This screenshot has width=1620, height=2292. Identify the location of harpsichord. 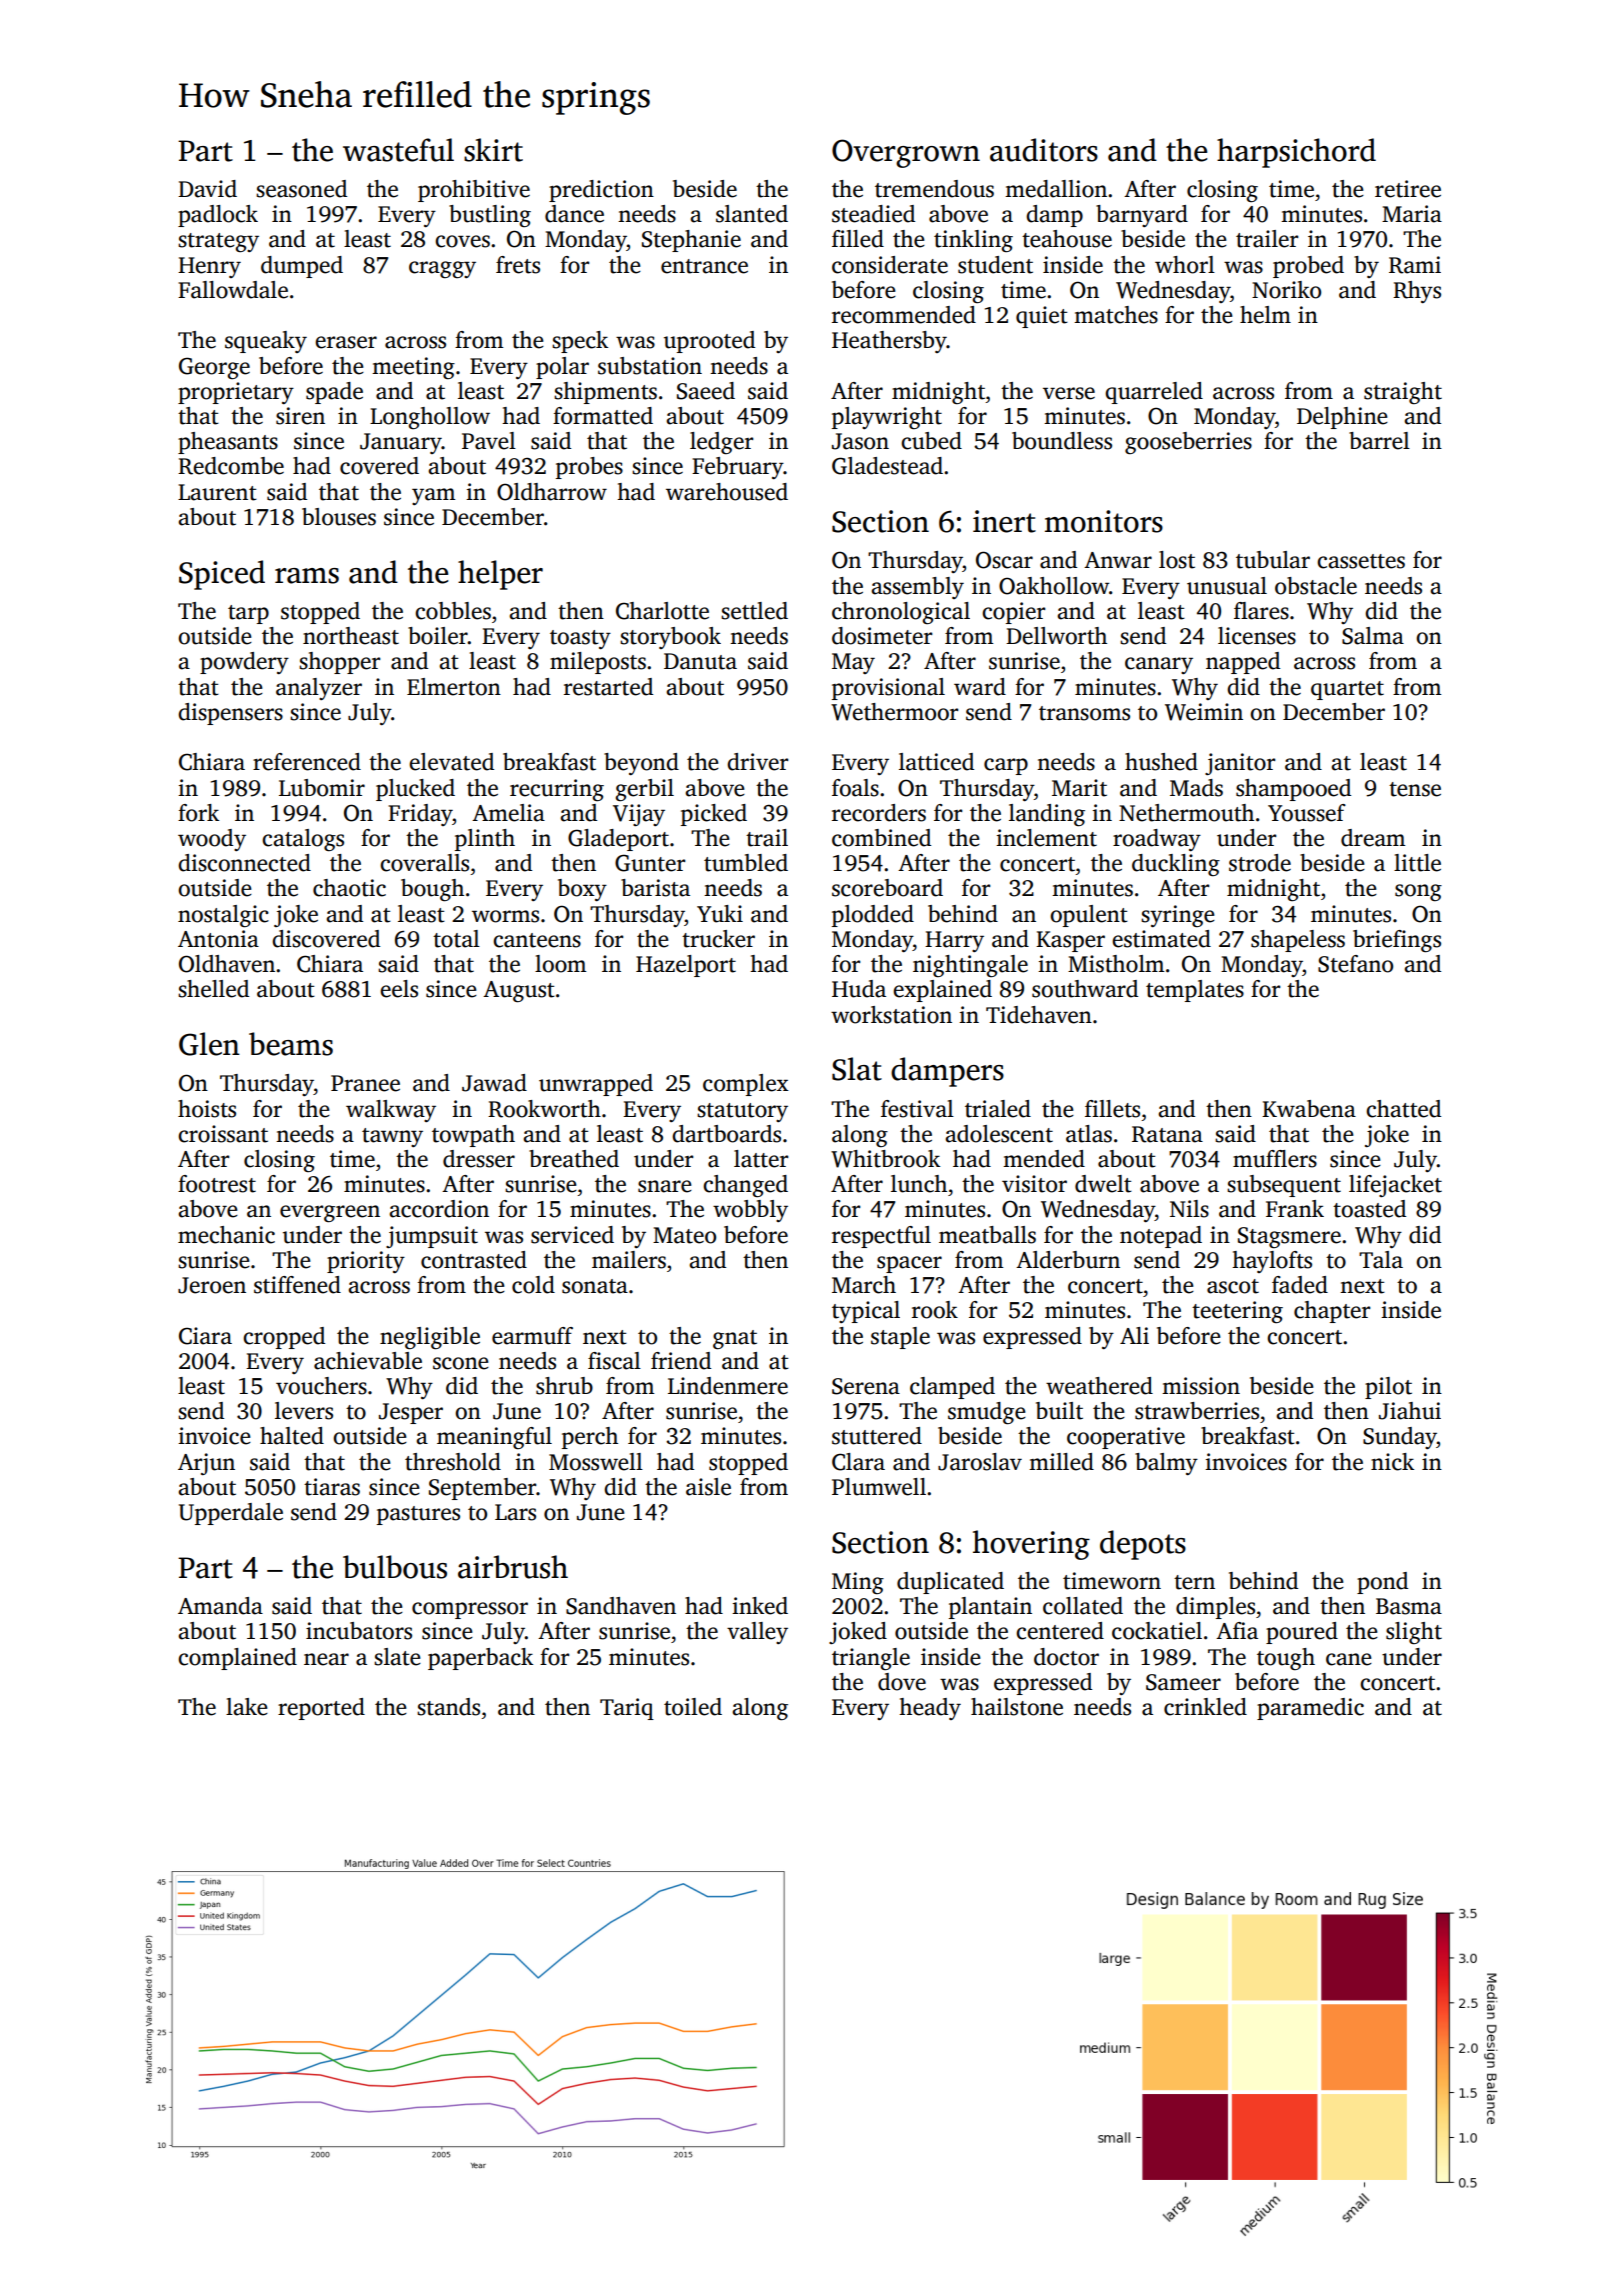
(1296, 153).
